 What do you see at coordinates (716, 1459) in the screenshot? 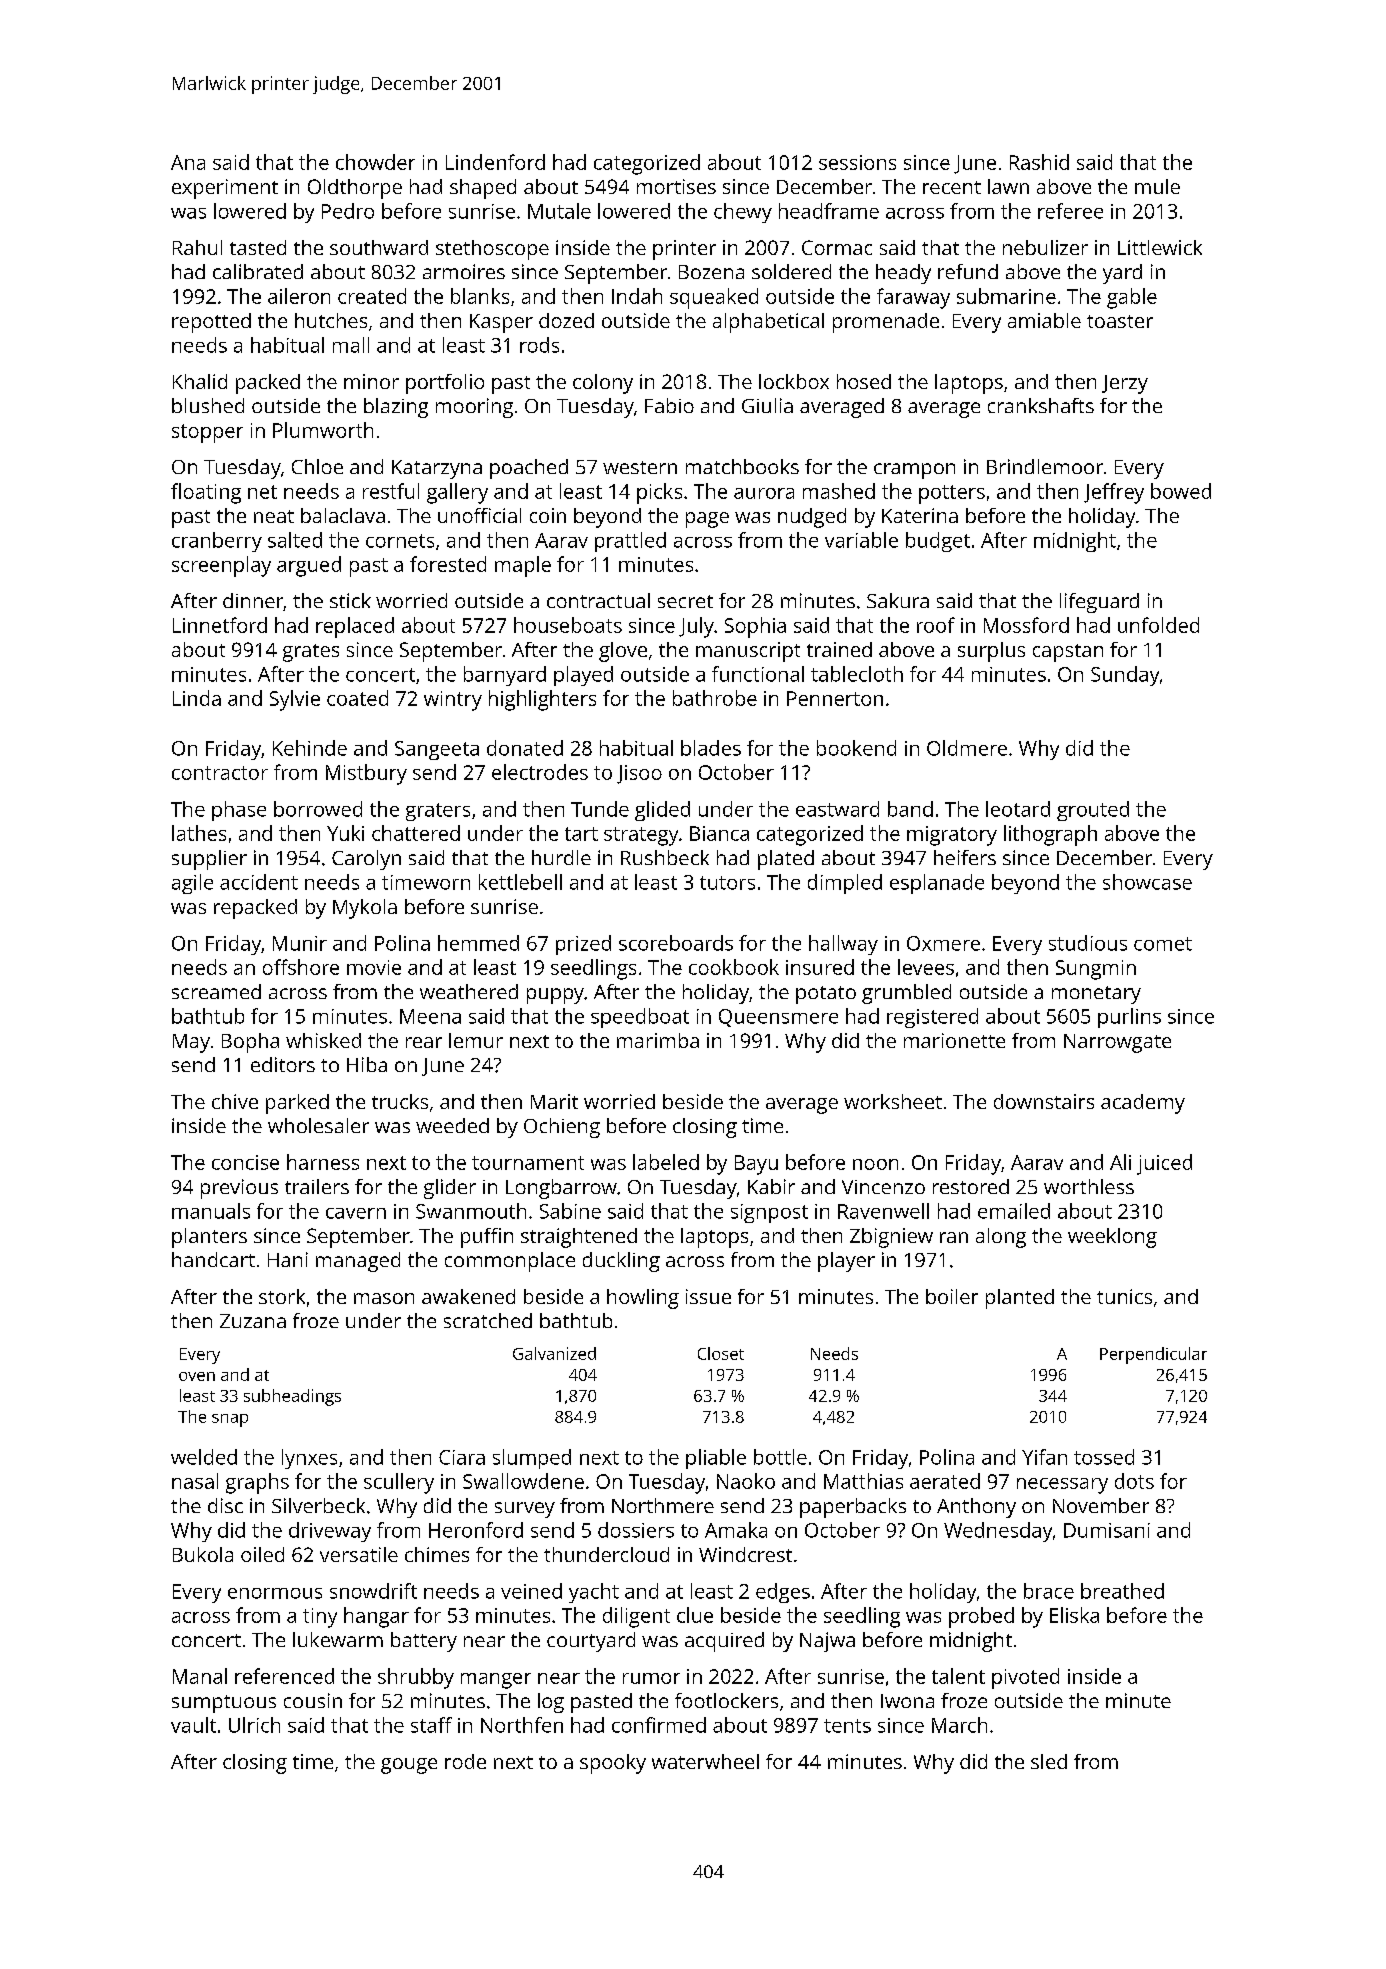
I see `pliable` at bounding box center [716, 1459].
